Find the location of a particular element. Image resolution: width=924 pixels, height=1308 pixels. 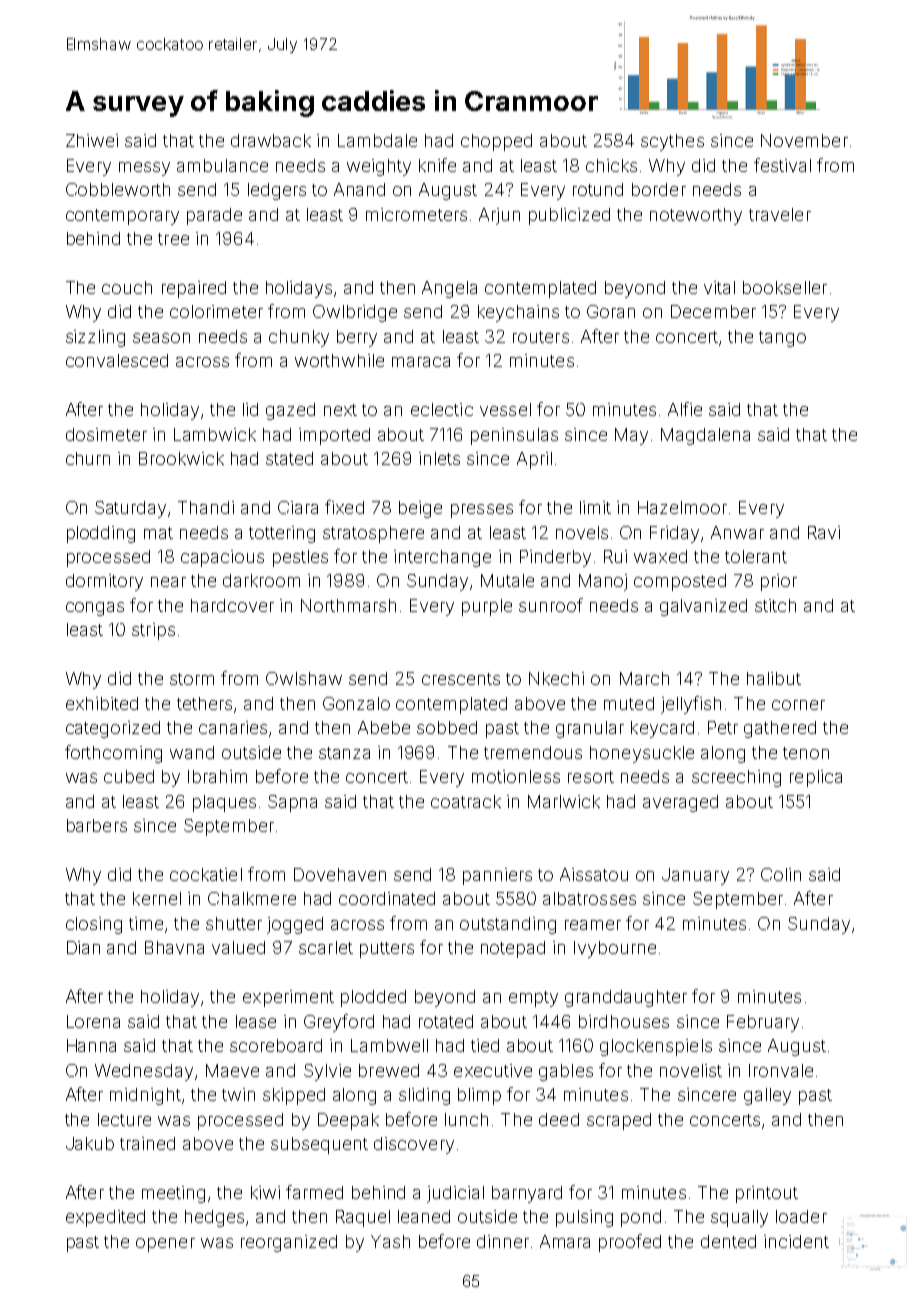

panniers is located at coordinates (497, 876).
